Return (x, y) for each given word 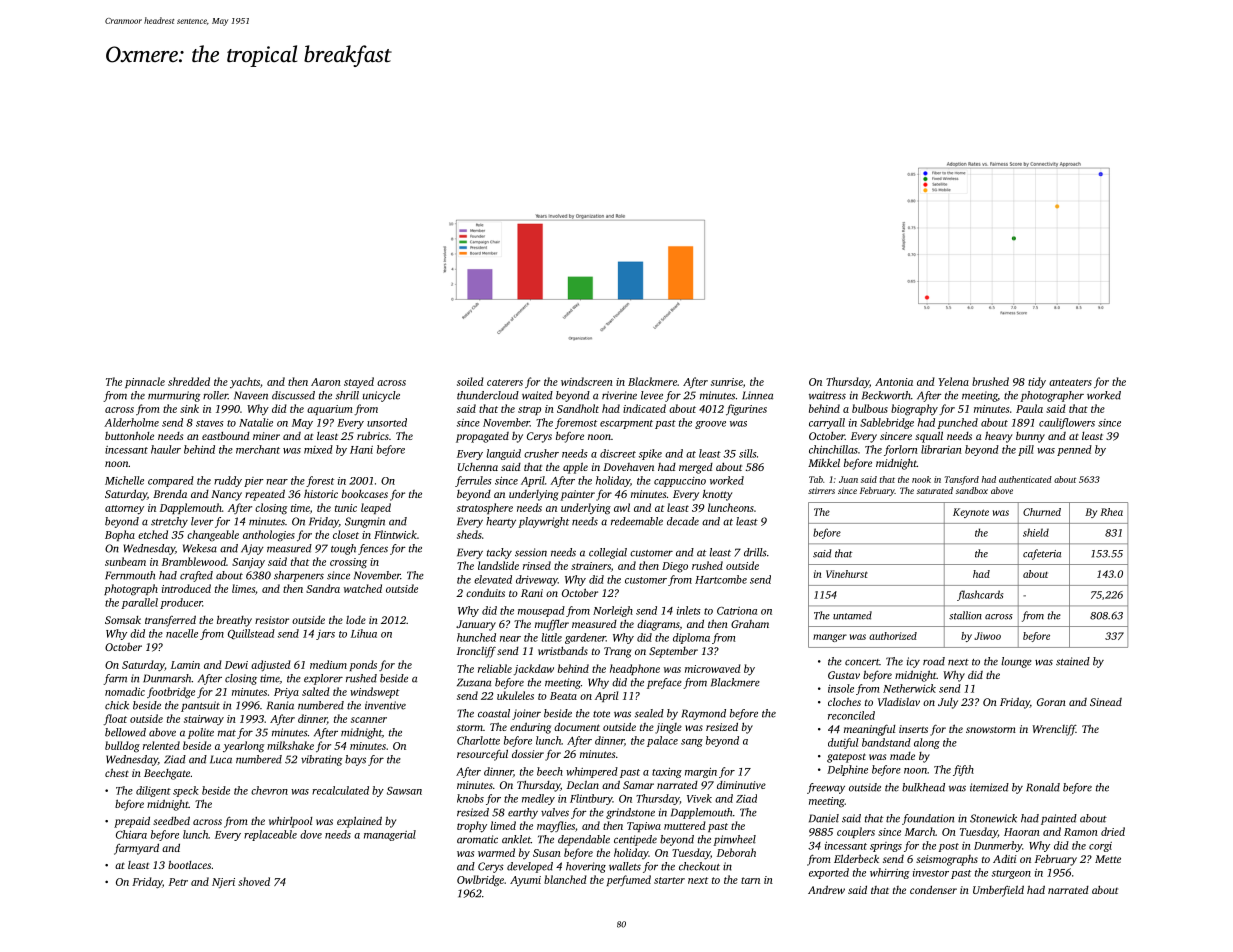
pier (254, 482)
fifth (963, 770)
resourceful (482, 755)
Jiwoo (987, 636)
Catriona (737, 611)
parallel (139, 603)
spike (650, 454)
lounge (1016, 662)
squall (929, 437)
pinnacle (145, 382)
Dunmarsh (167, 678)
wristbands (563, 650)
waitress (827, 395)
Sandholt (578, 408)
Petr (178, 882)
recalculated (340, 790)
